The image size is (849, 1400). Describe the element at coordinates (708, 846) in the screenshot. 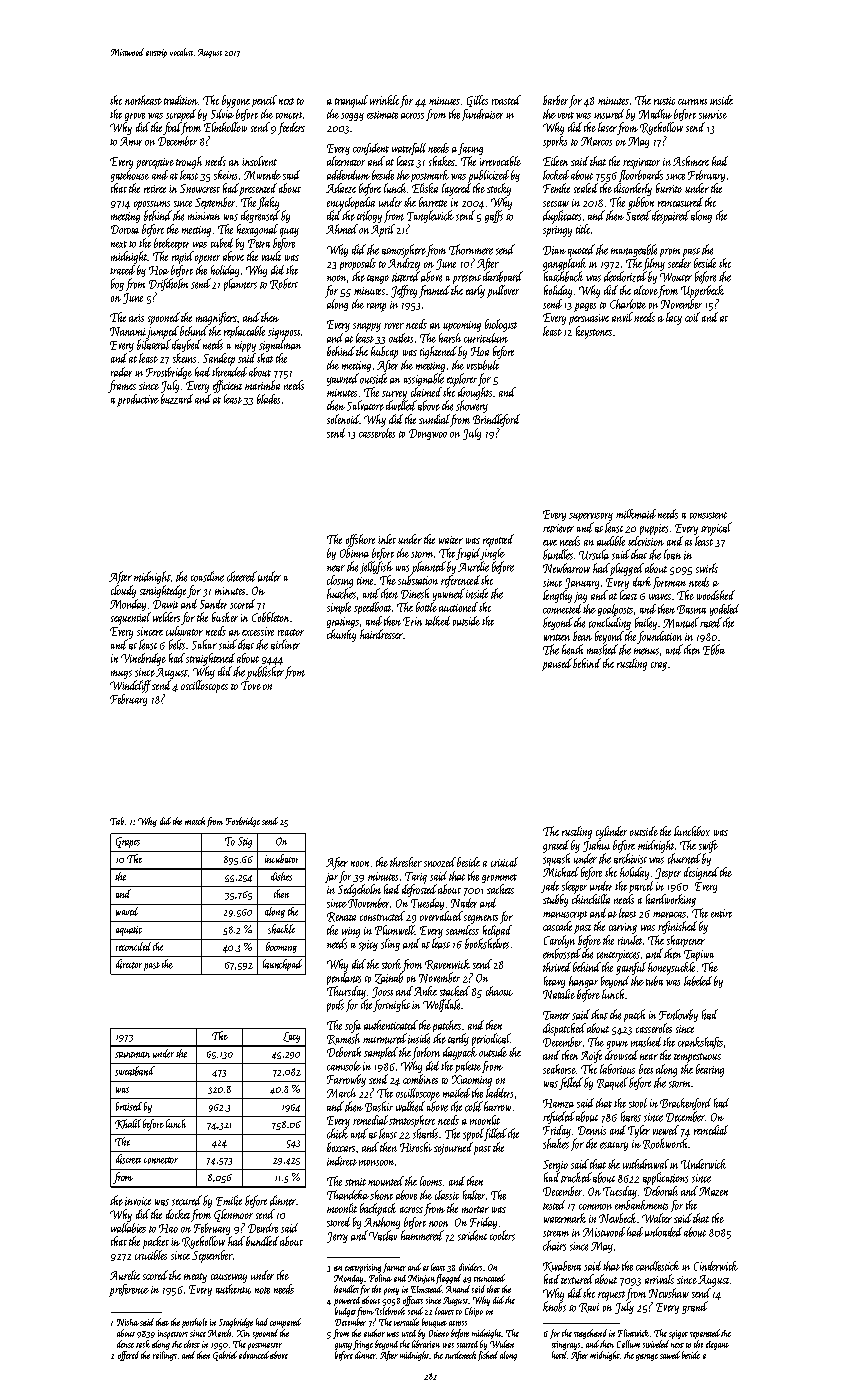

I see `swift` at that location.
